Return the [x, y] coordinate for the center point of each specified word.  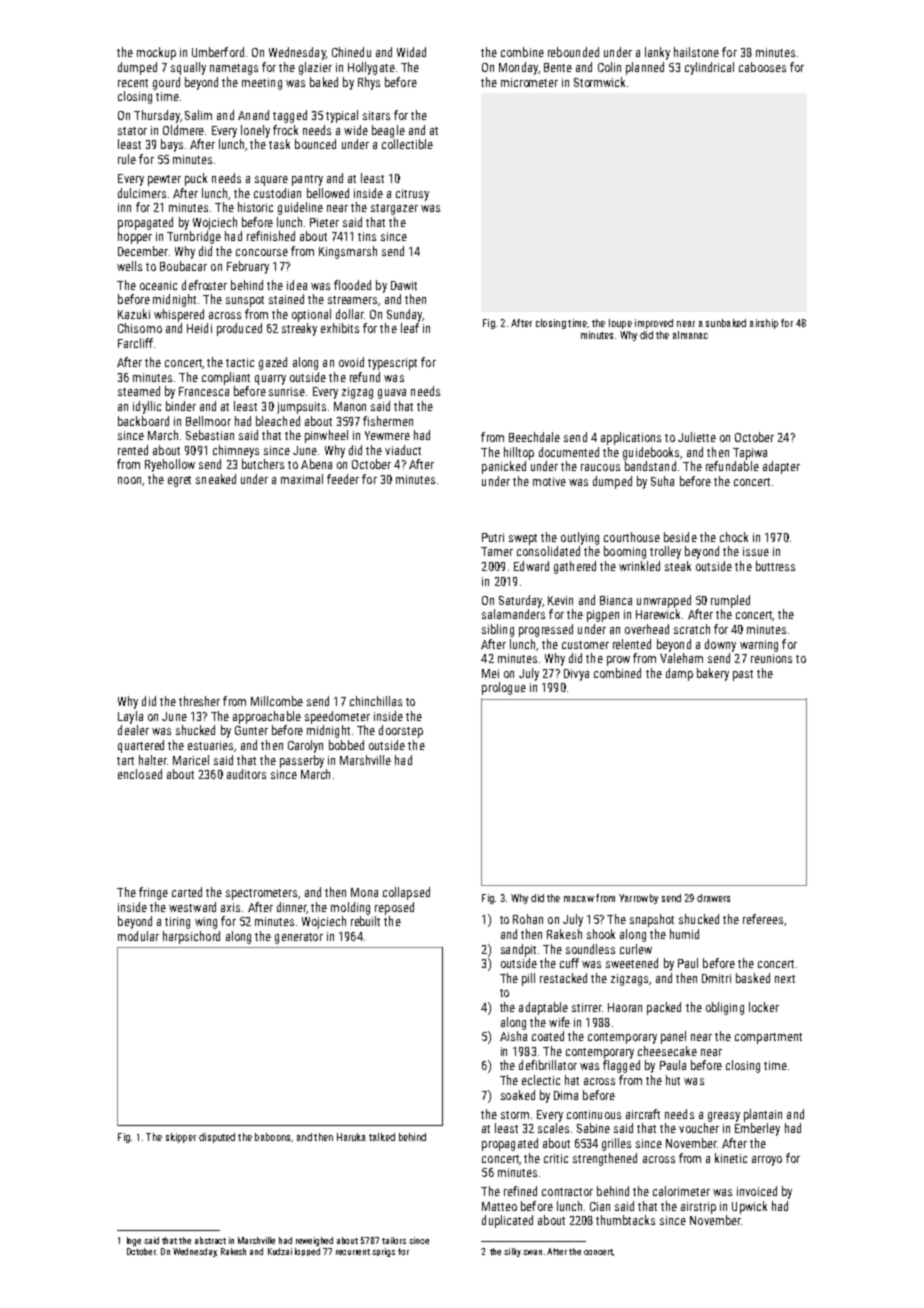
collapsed [406, 893]
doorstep [401, 731]
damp [679, 674]
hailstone [696, 52]
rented [133, 450]
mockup [156, 53]
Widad [411, 52]
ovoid [351, 362]
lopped [307, 1252]
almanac [690, 335]
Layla [130, 717]
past [743, 675]
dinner [292, 908]
